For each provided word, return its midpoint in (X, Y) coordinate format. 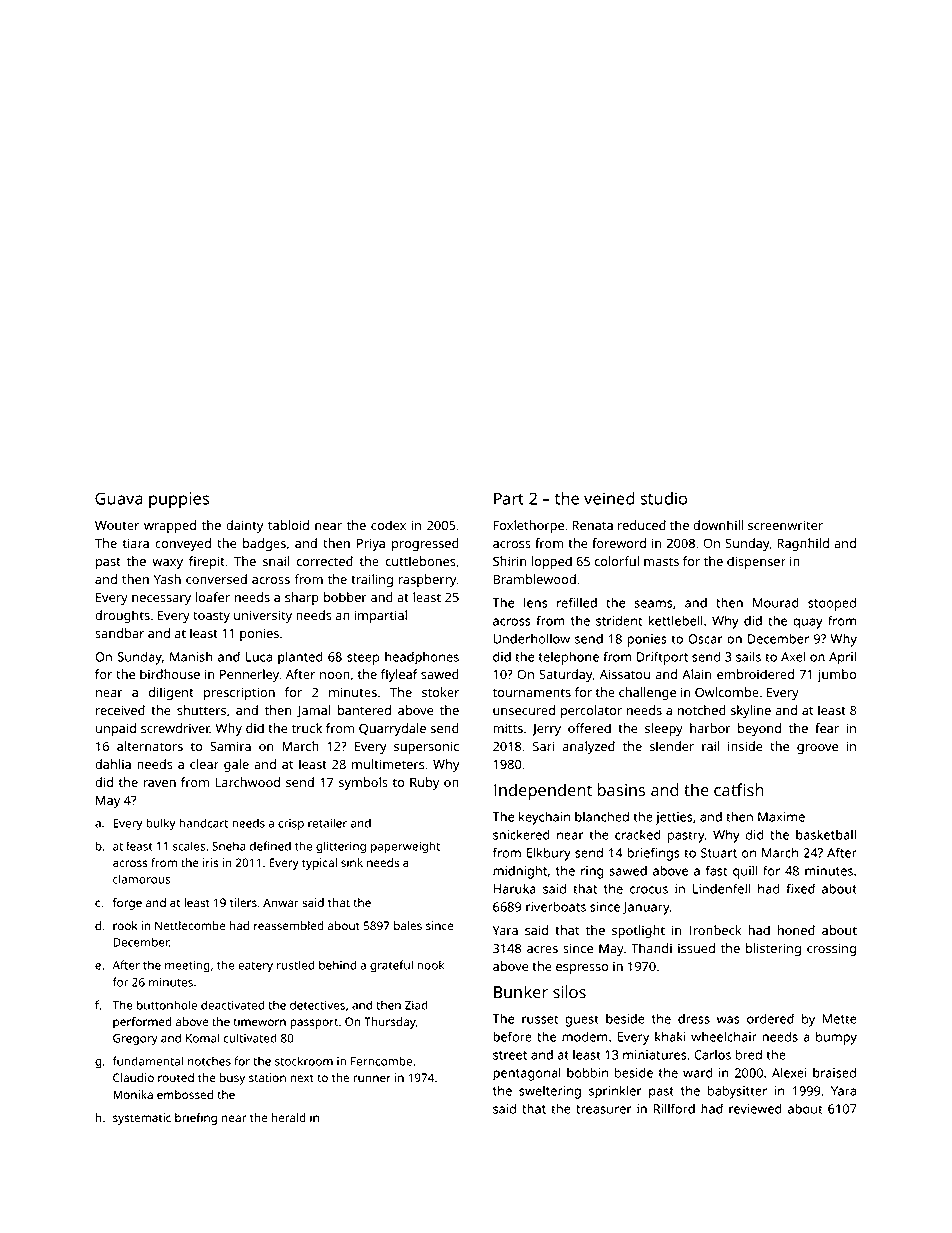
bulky (161, 824)
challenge (647, 693)
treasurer (604, 1109)
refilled (577, 602)
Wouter (117, 525)
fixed (800, 888)
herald (288, 1117)
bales (408, 925)
